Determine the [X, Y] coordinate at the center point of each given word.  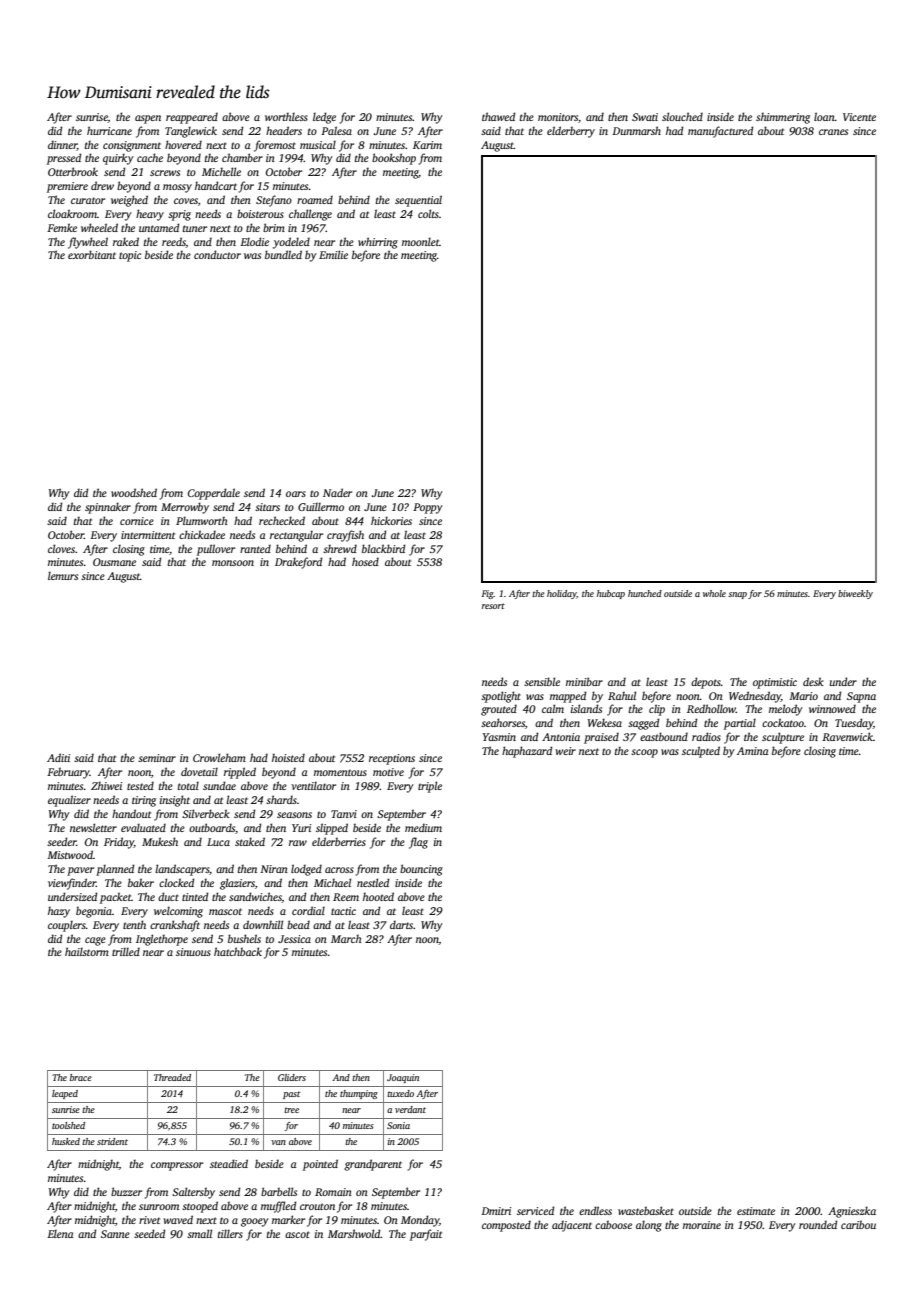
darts [401, 924]
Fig [488, 594]
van [278, 1142]
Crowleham [219, 757]
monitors [558, 117]
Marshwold [354, 1233]
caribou [858, 1224]
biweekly [855, 594]
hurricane [109, 130]
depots [706, 683]
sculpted [701, 752]
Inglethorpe [162, 940]
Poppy [428, 508]
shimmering [783, 118]
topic [130, 256]
